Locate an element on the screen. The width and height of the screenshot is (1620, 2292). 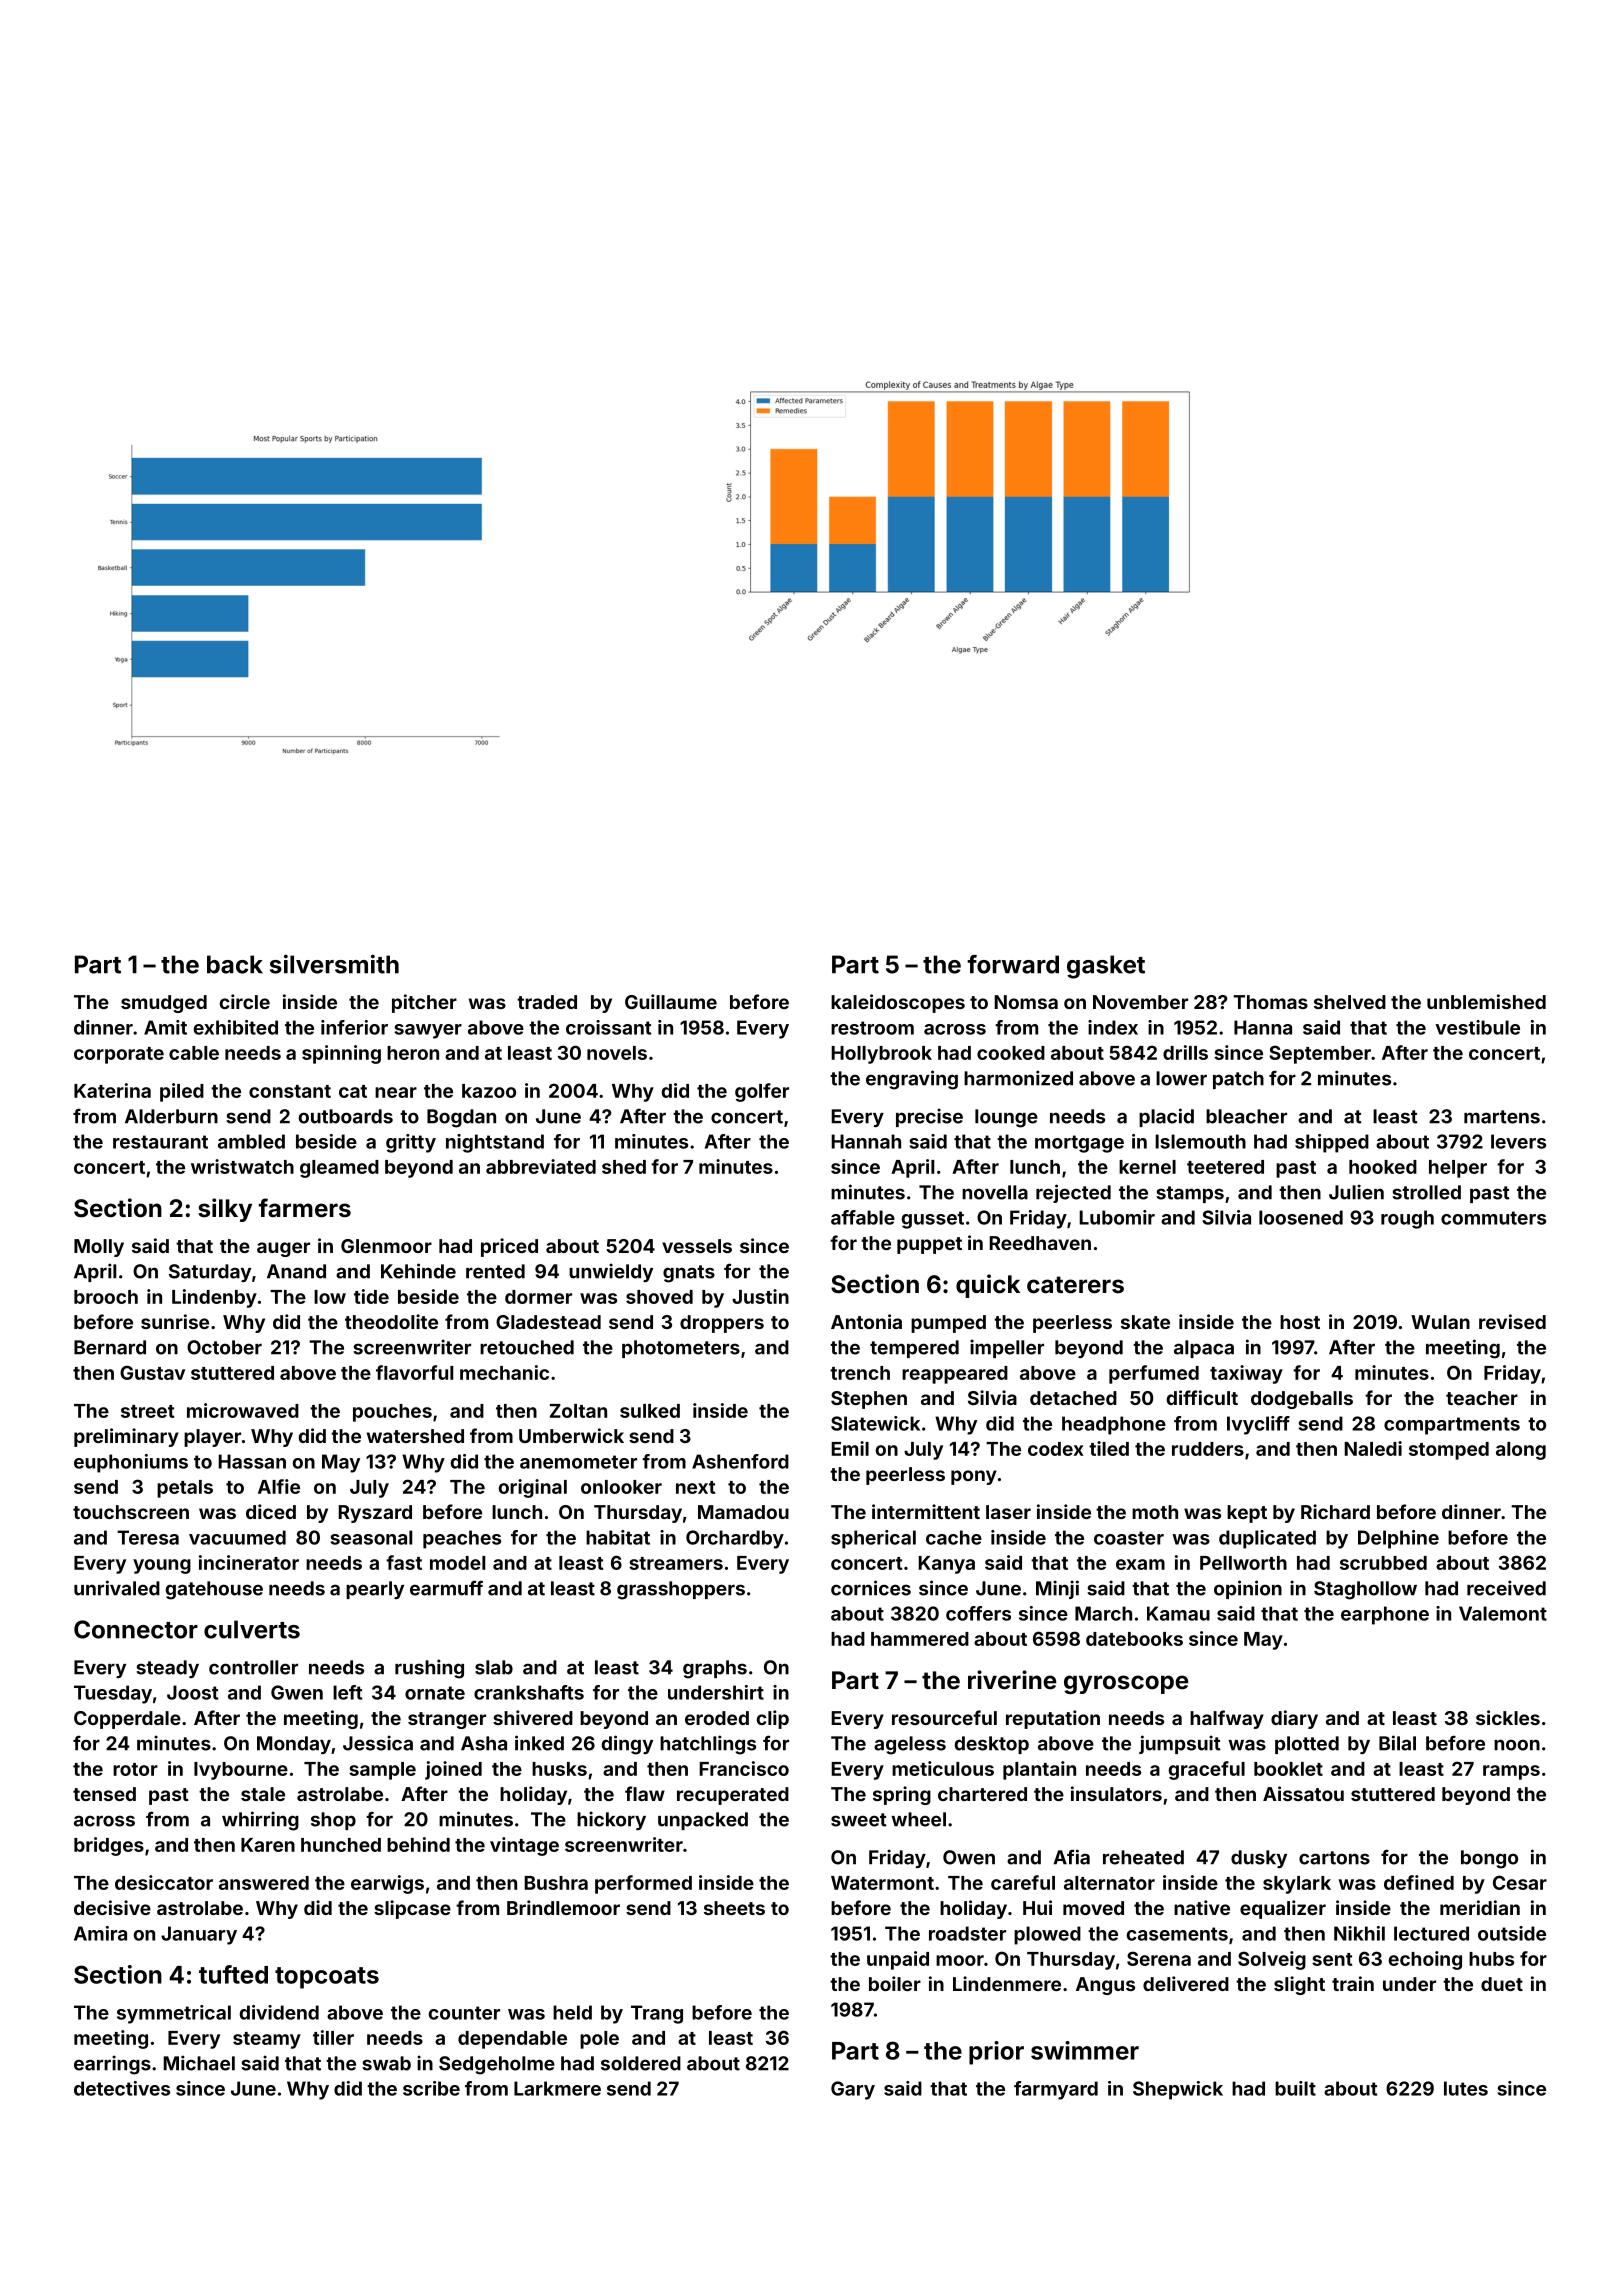
Francisco is located at coordinates (744, 1768).
